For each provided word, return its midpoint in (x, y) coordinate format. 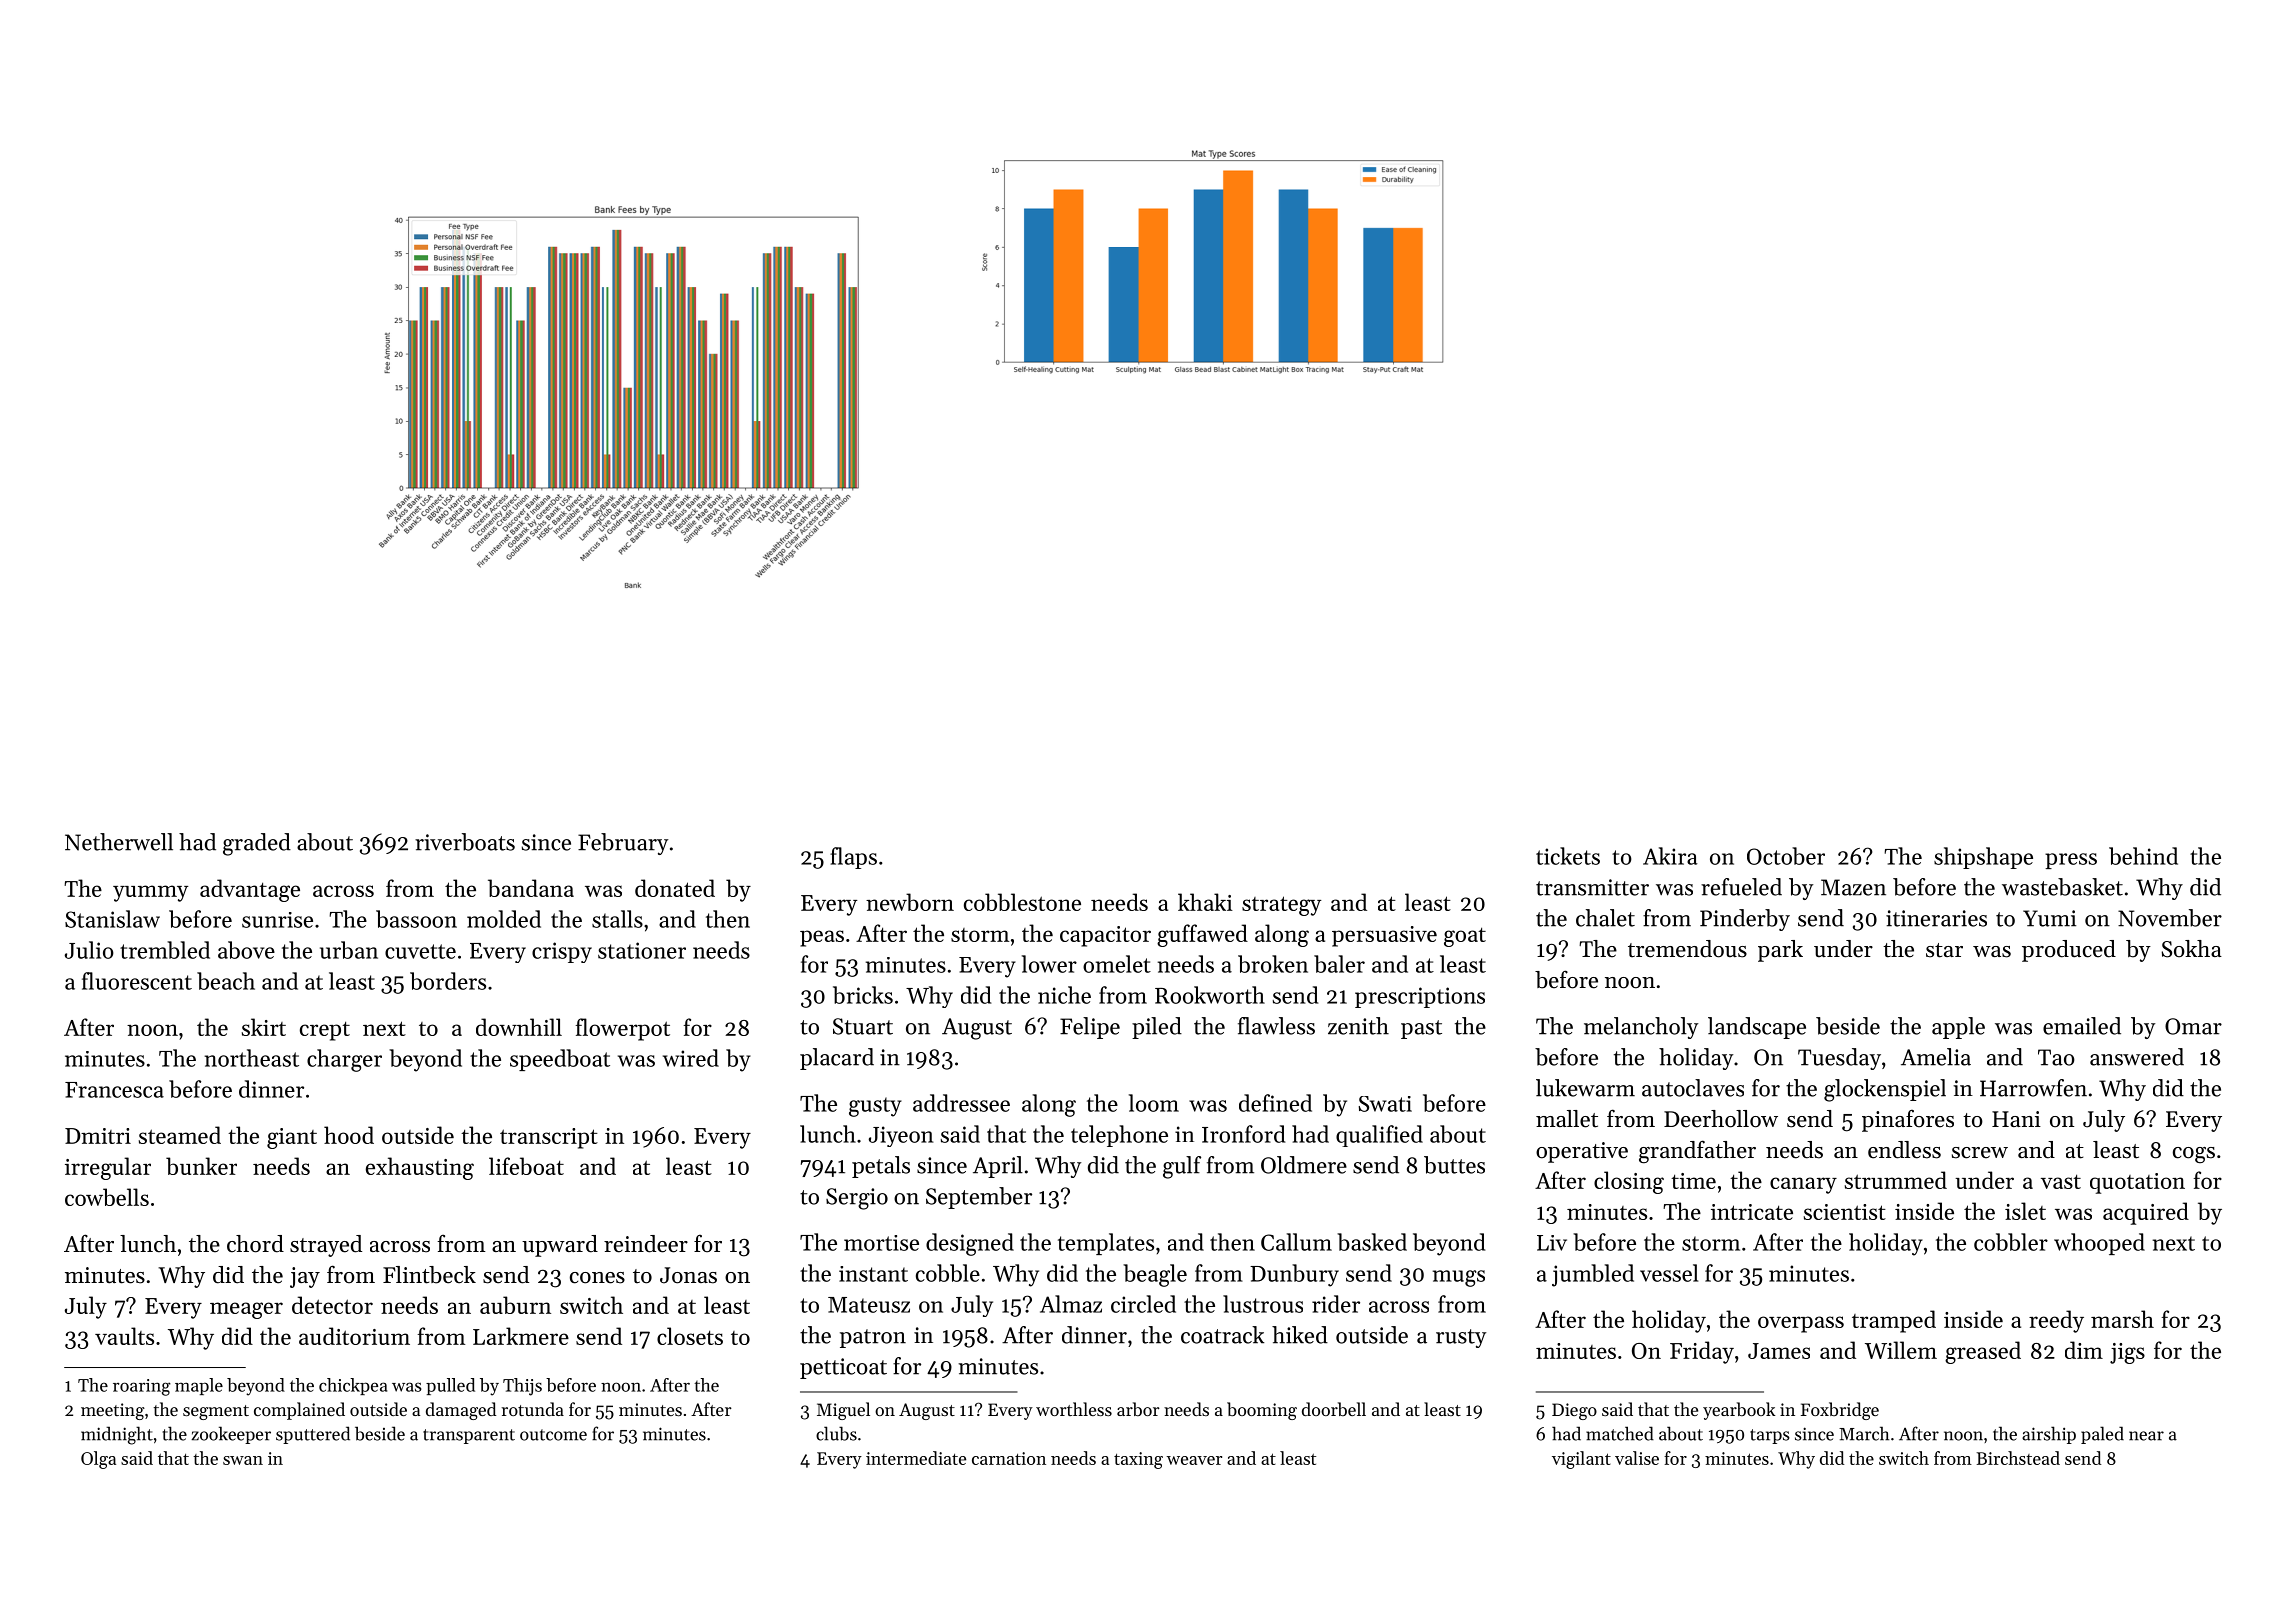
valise (1637, 1458)
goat (1465, 937)
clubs (836, 1433)
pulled (450, 1386)
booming (1262, 1411)
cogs (2194, 1155)
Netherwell (119, 842)
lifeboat (526, 1166)
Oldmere (1304, 1165)
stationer (642, 950)
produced (2069, 951)
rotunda (533, 1409)
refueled (1741, 887)
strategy (1282, 906)
